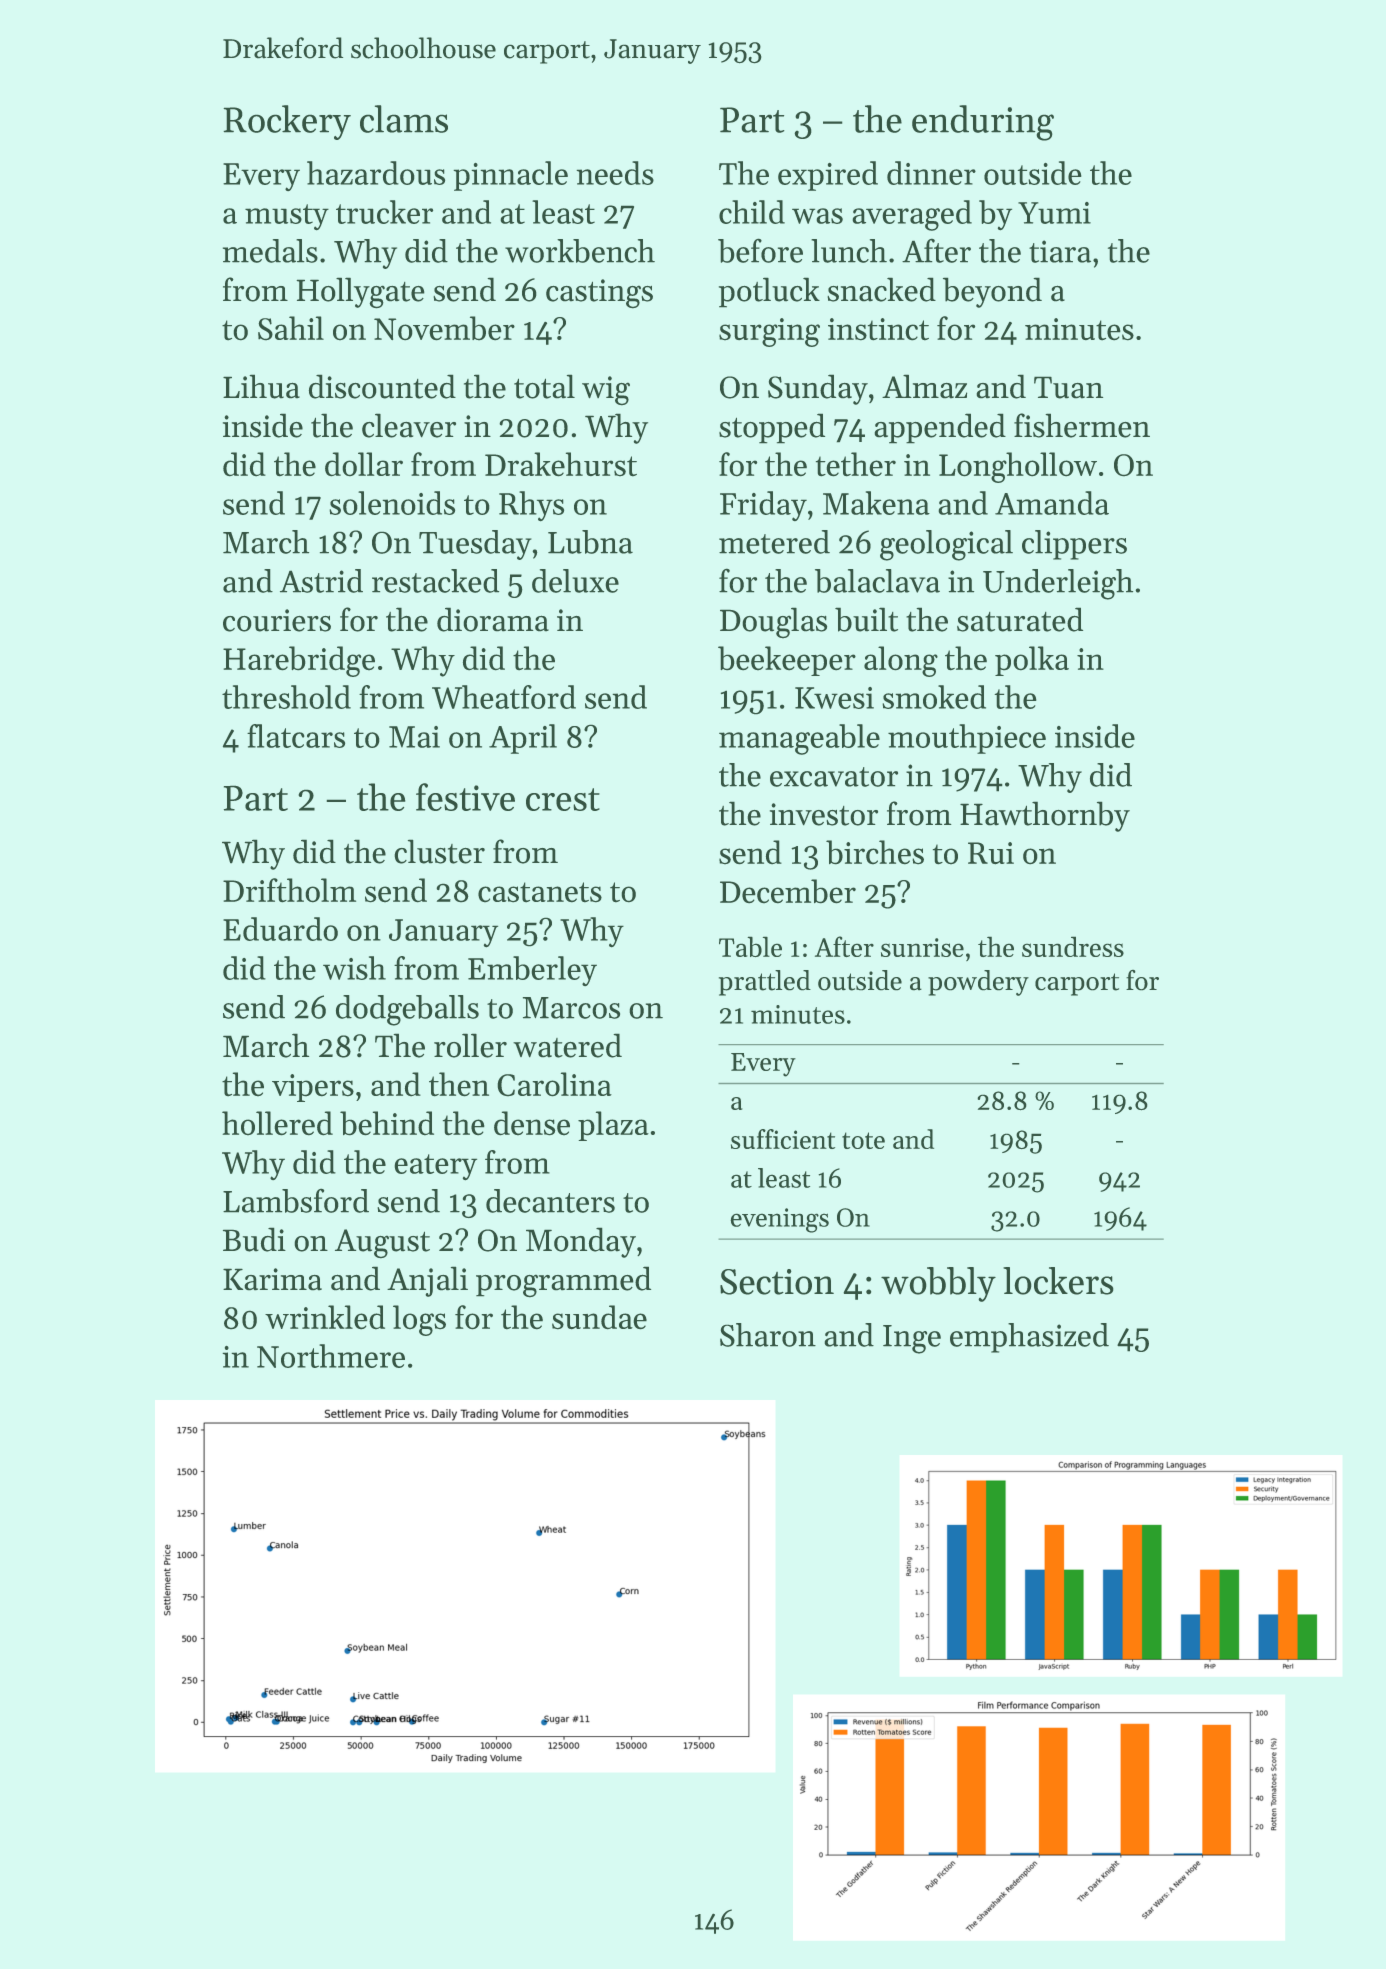 The height and width of the screenshot is (1969, 1386). Describe the element at coordinates (296, 736) in the screenshot. I see `flatcars` at that location.
